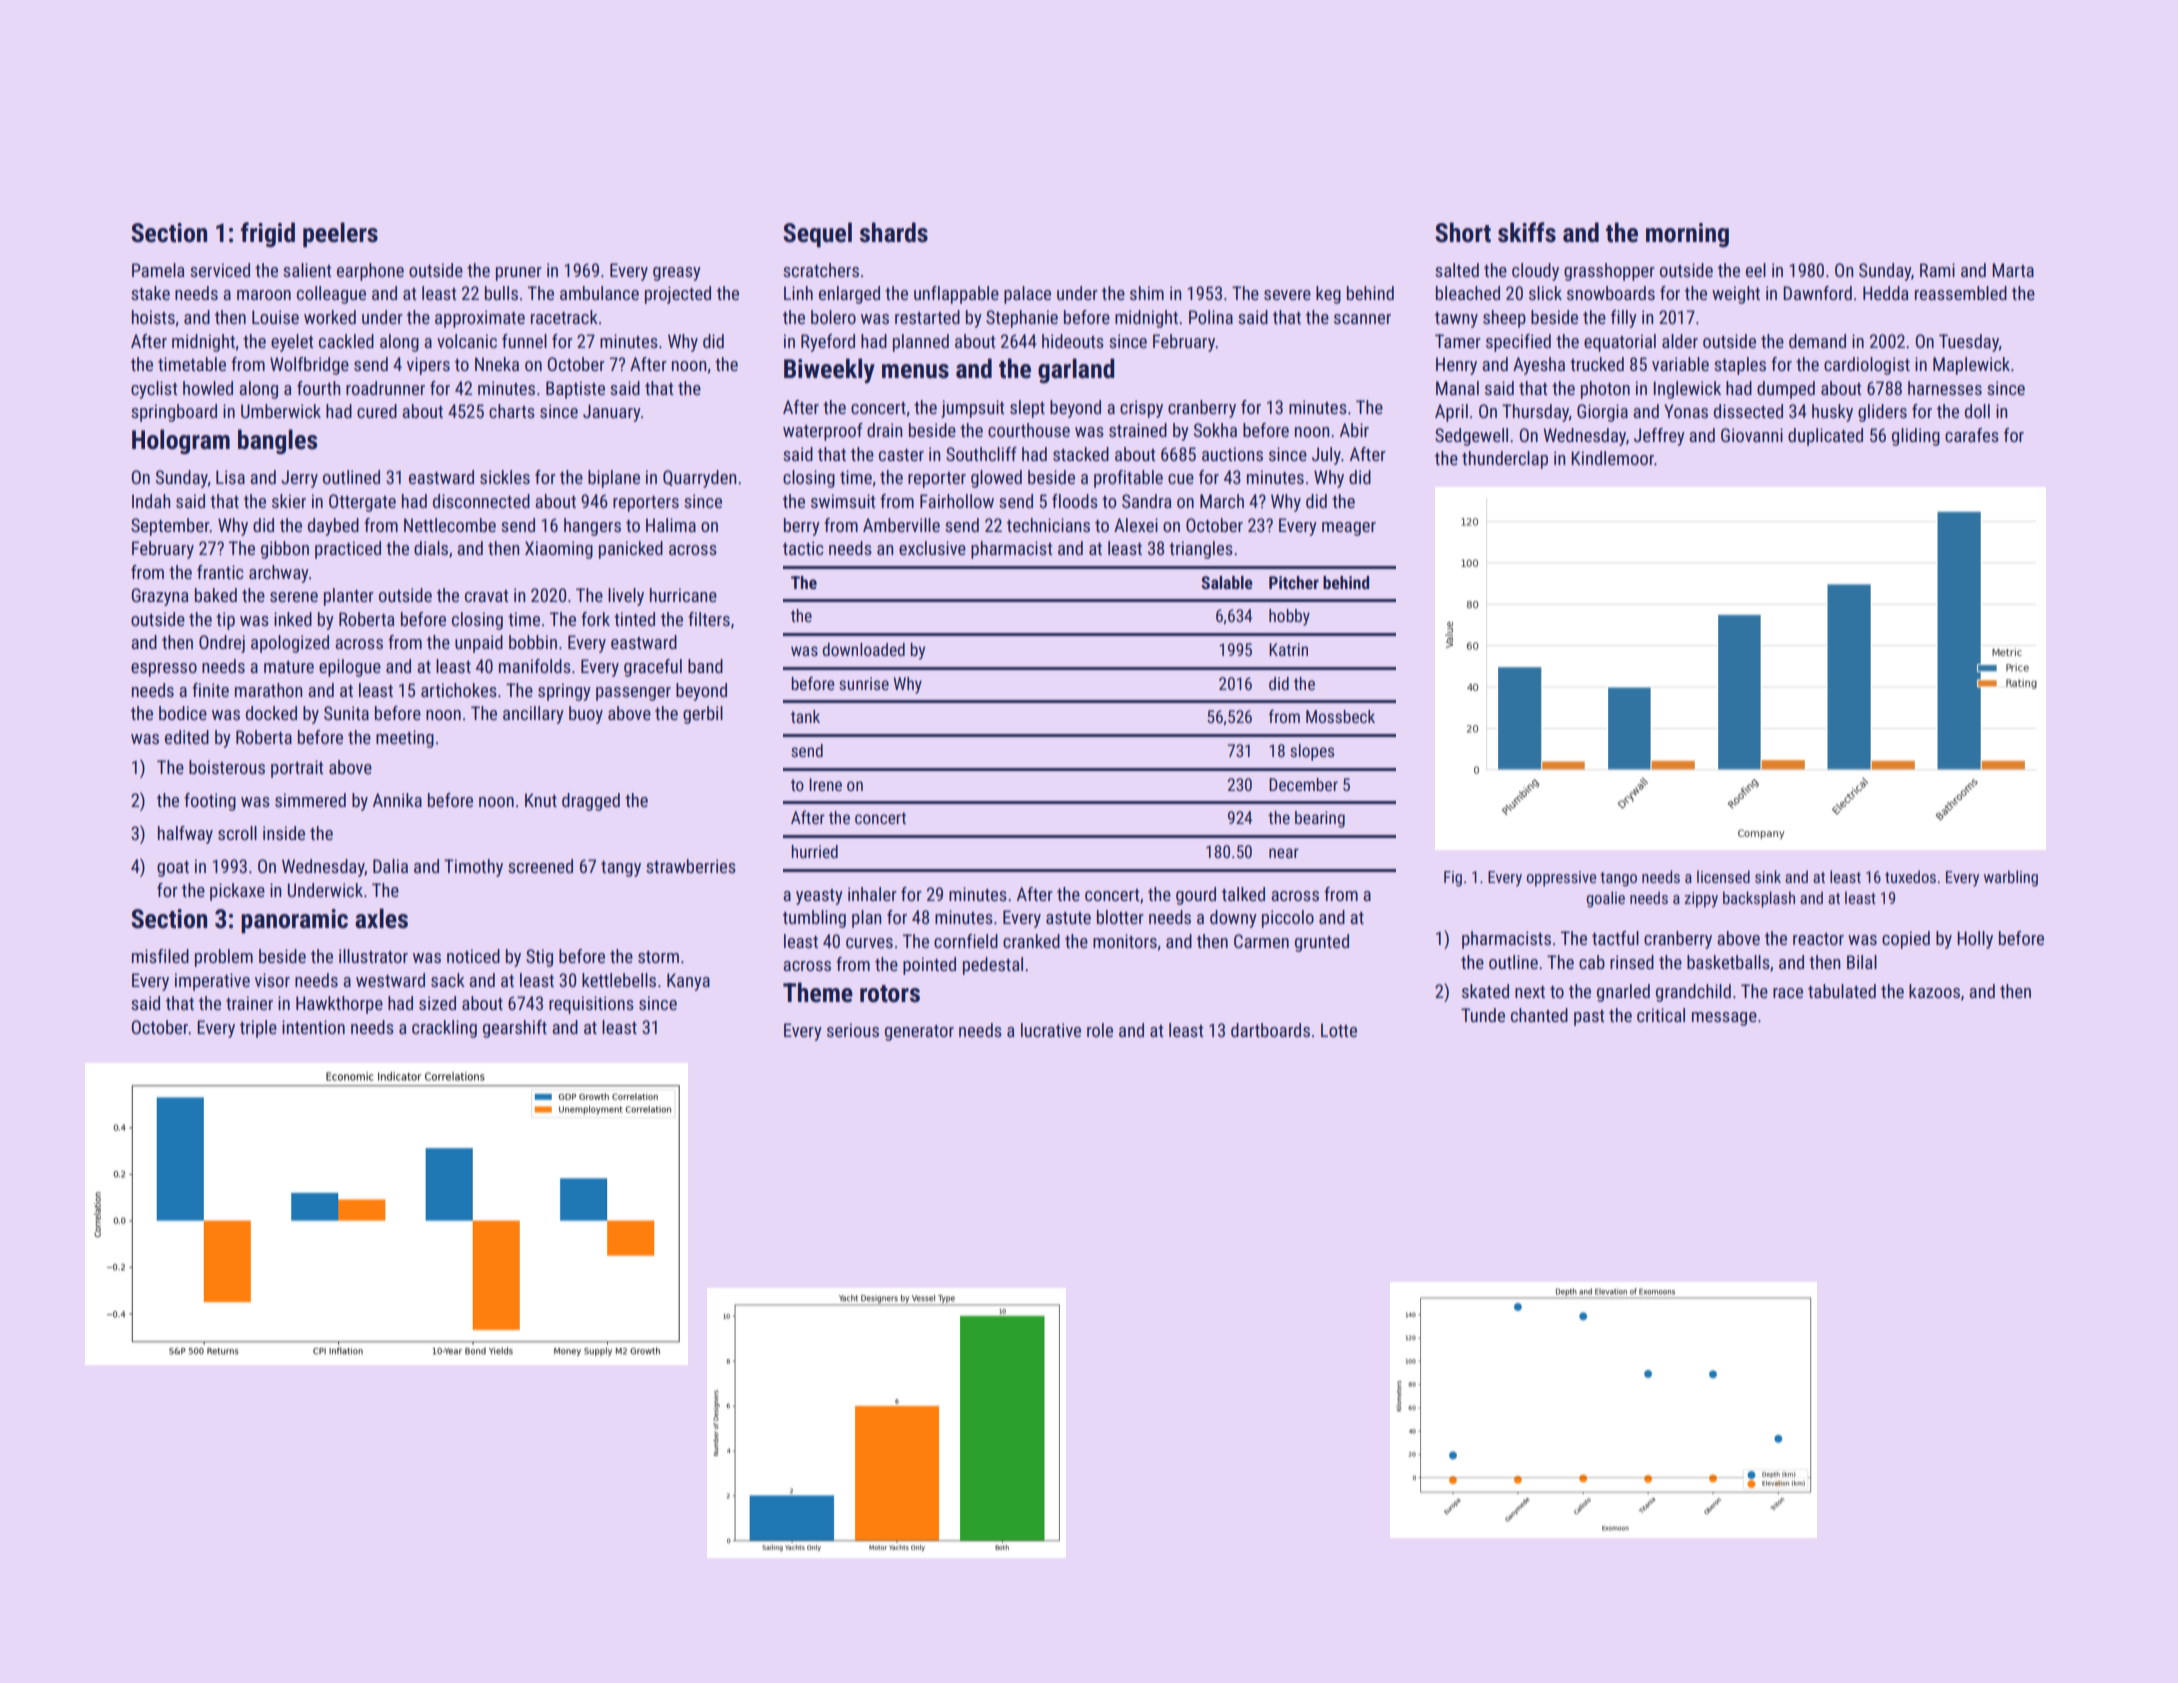  Describe the element at coordinates (377, 411) in the page. I see `cured` at that location.
